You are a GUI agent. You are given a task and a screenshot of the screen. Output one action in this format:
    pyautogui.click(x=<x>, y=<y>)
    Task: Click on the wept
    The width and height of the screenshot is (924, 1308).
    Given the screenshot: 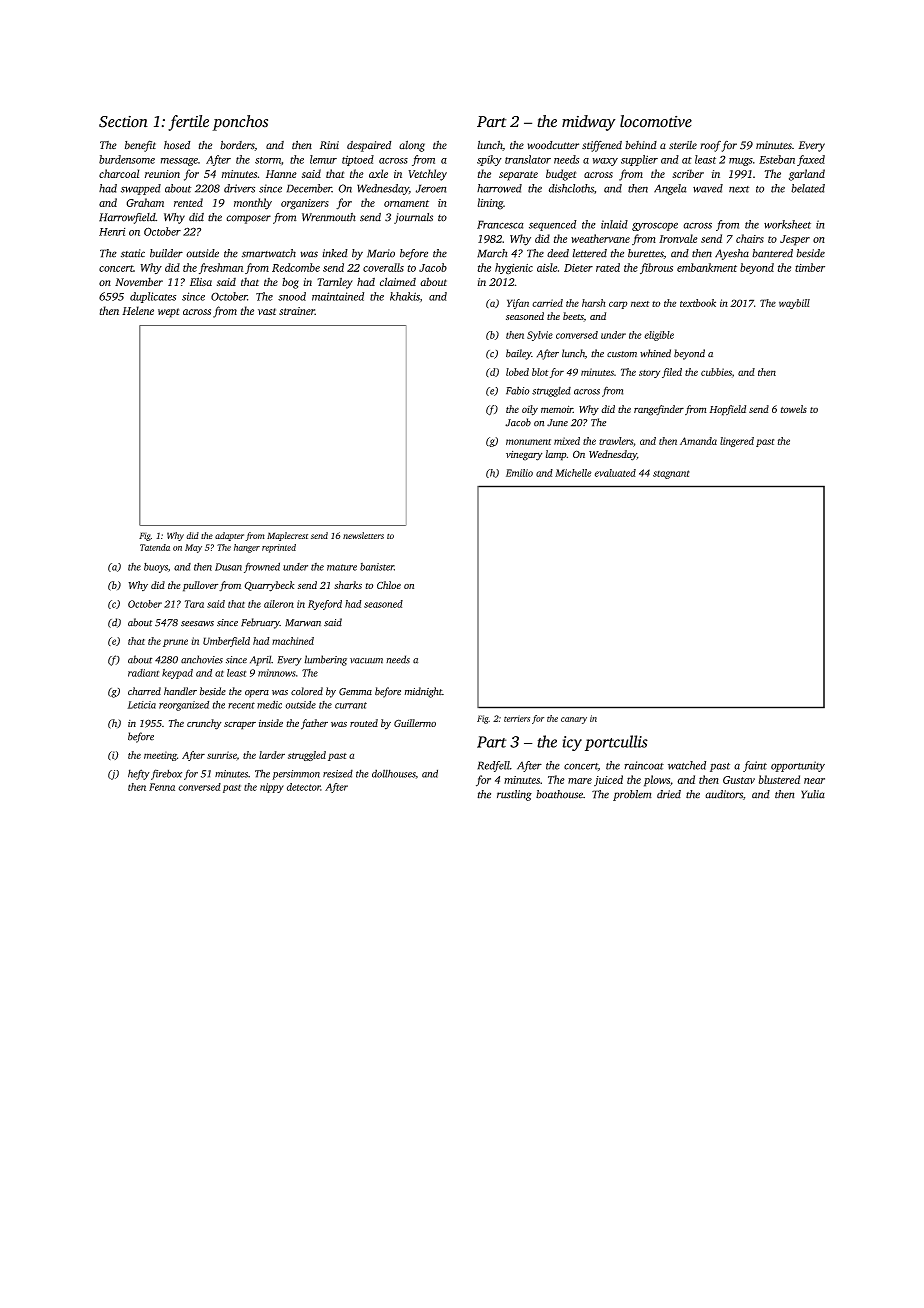 What is the action you would take?
    pyautogui.click(x=168, y=313)
